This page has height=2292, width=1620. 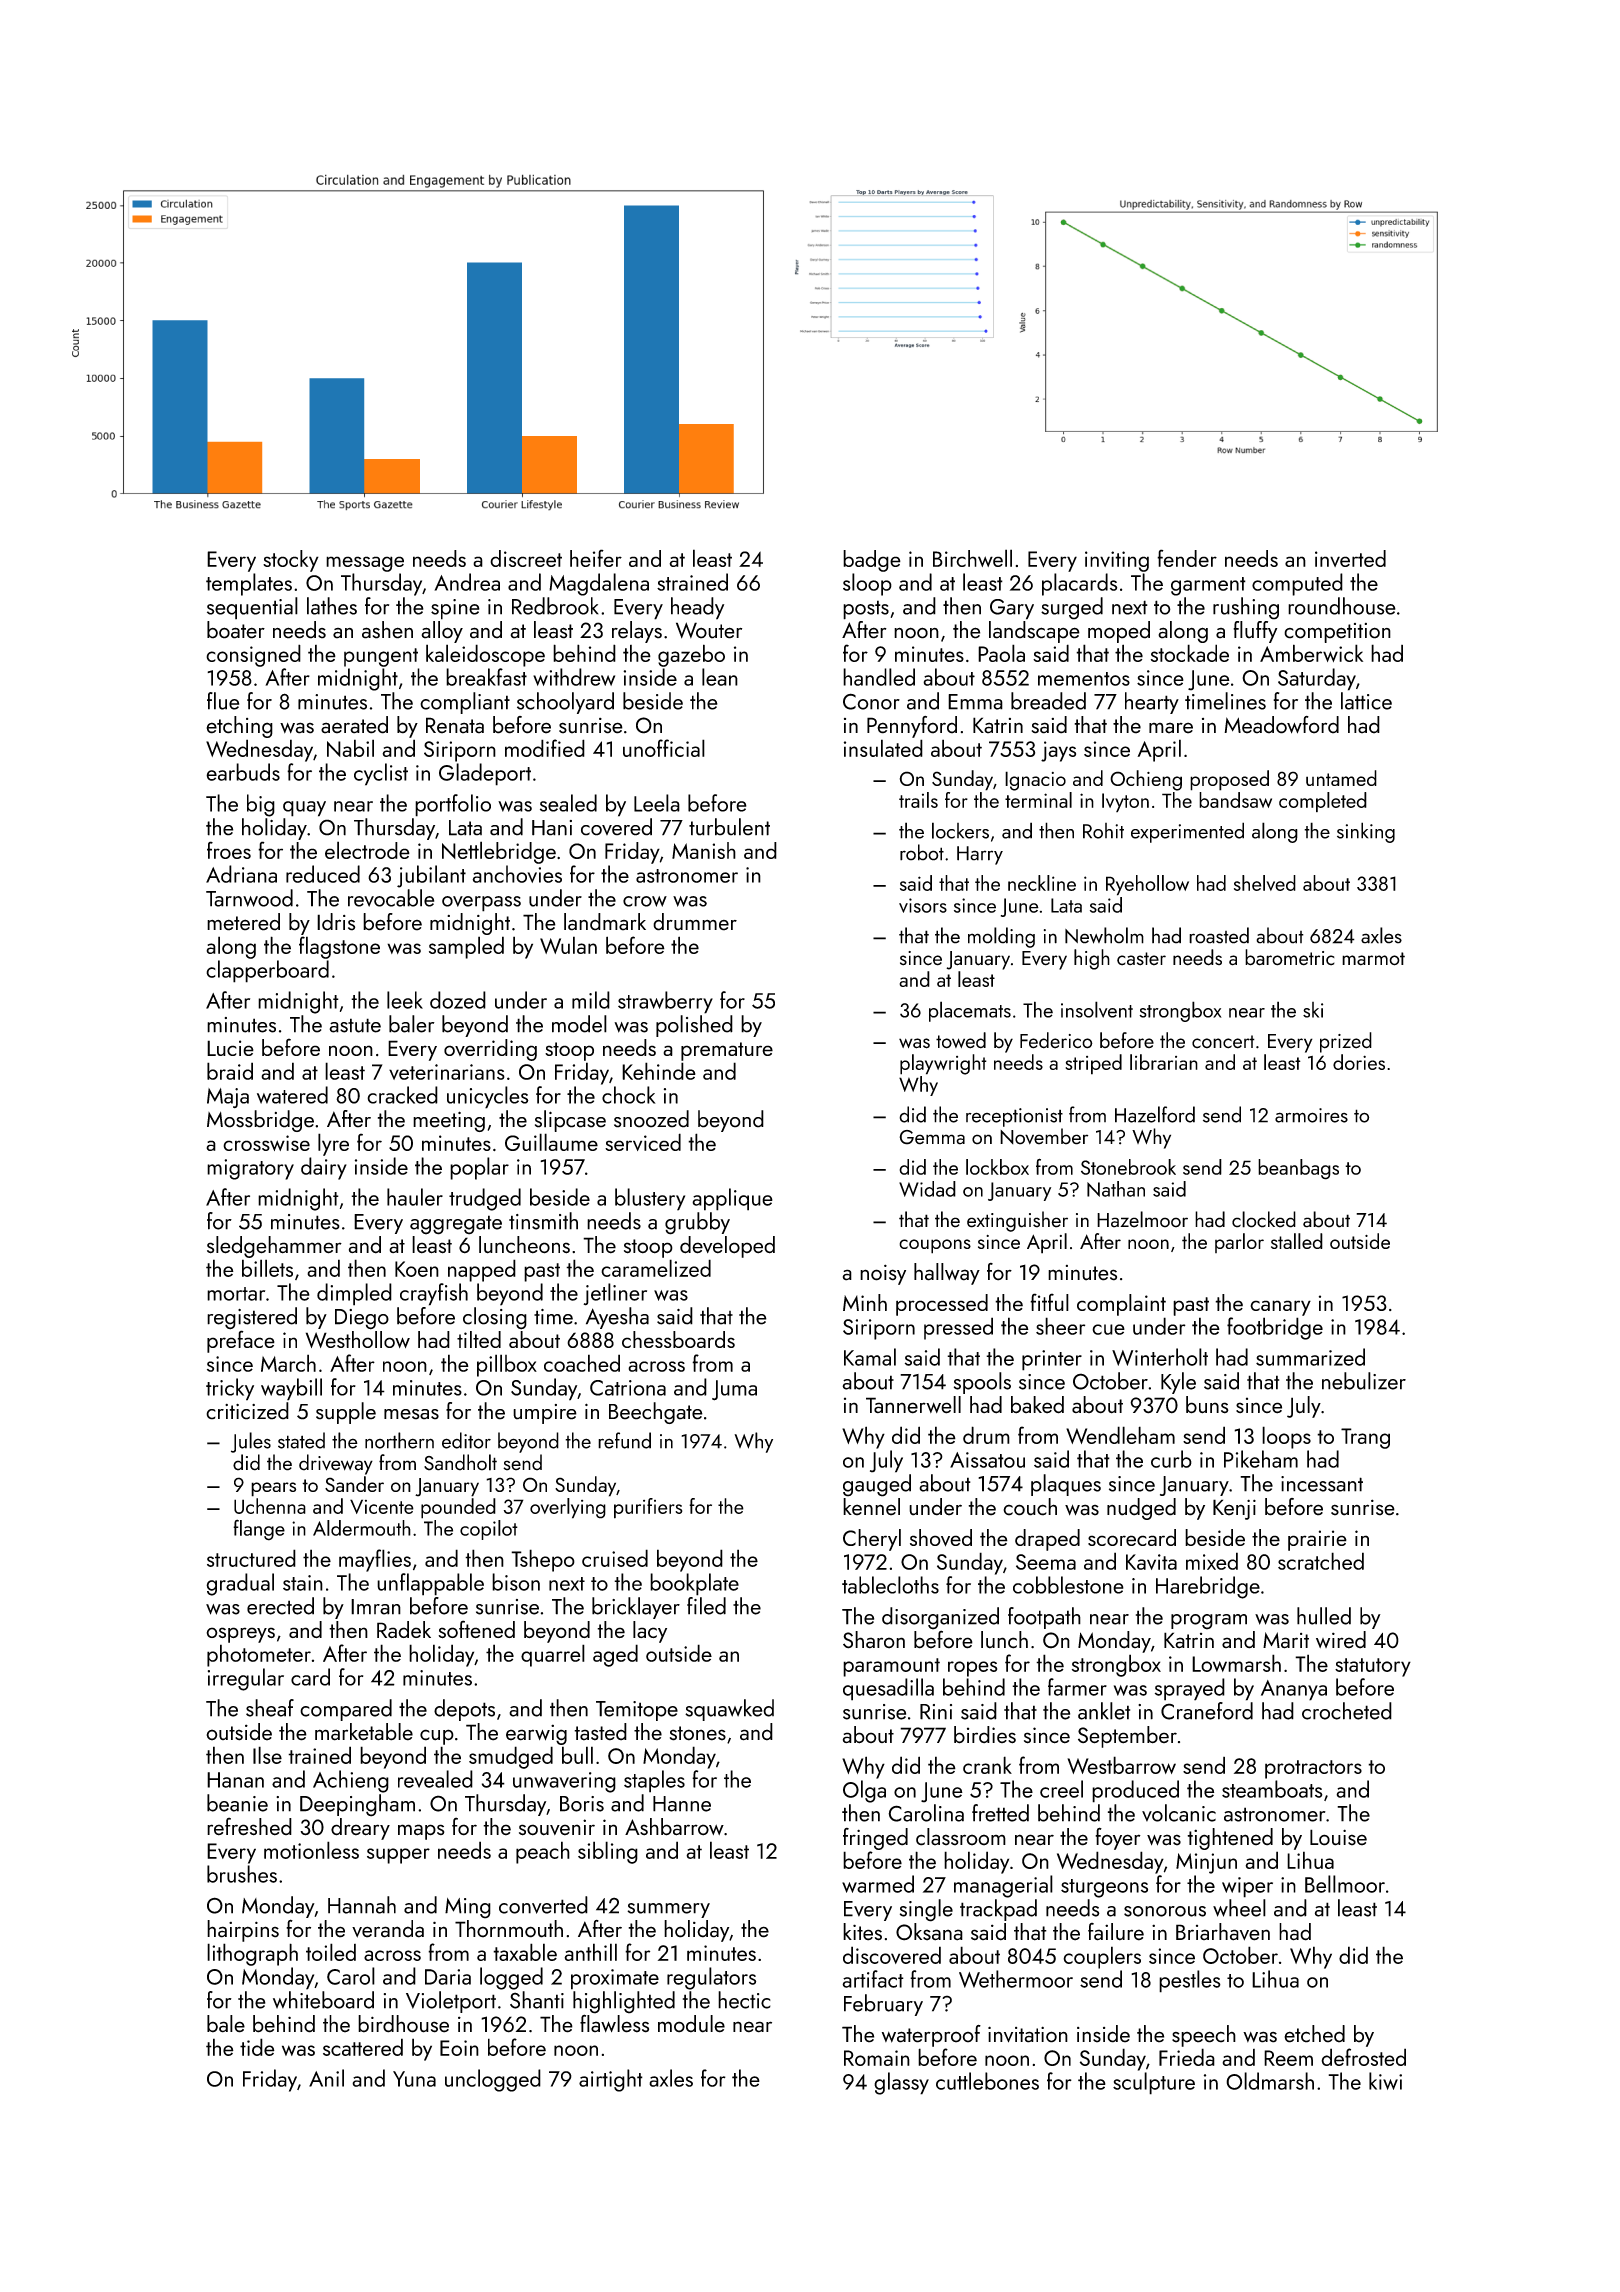 I want to click on hairpins, so click(x=243, y=1931).
